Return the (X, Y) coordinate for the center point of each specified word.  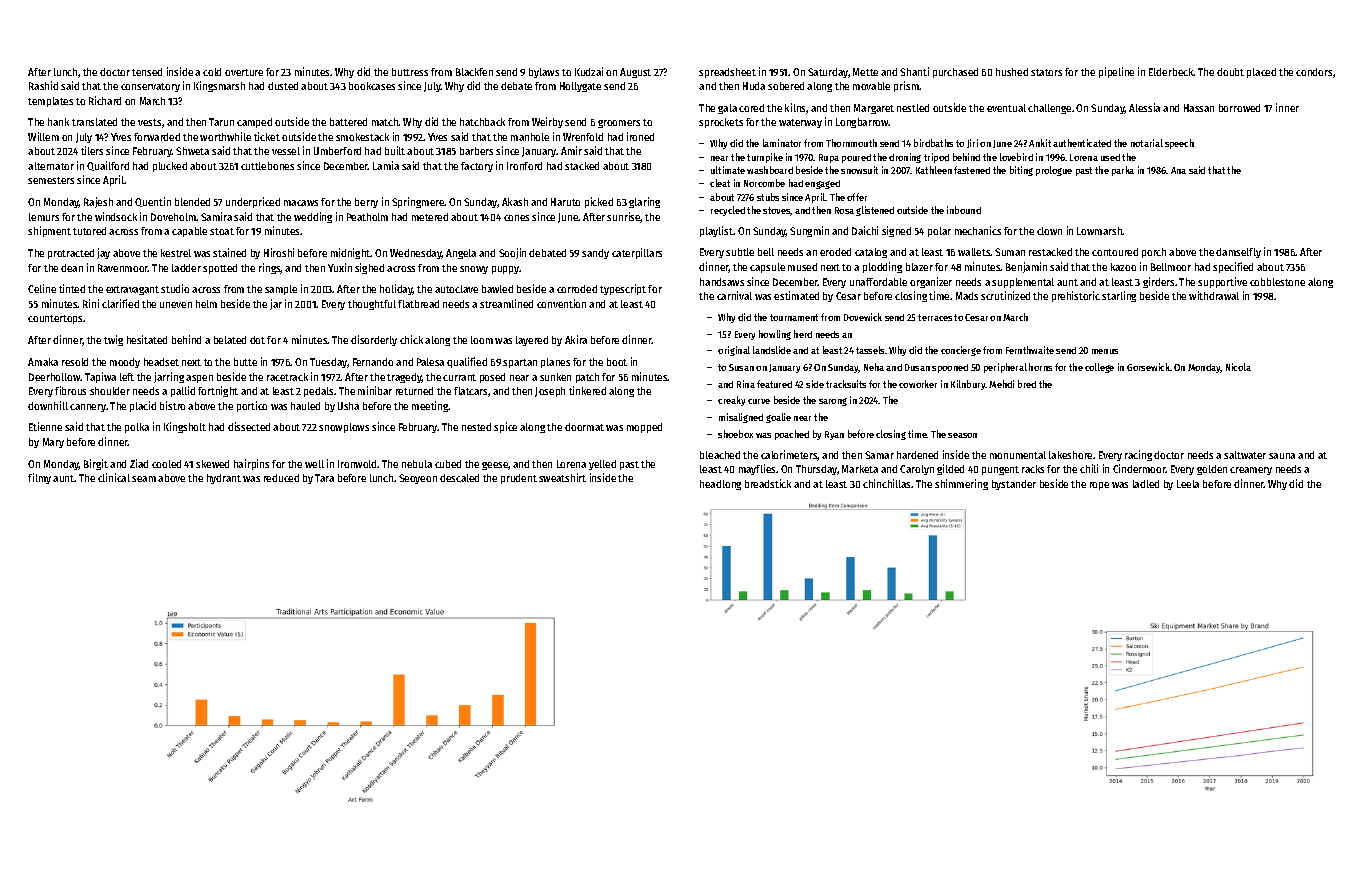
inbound (964, 210)
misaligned (741, 418)
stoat (222, 231)
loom (482, 340)
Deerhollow (55, 377)
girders (1158, 282)
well (314, 464)
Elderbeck (1171, 72)
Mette (865, 72)
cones (516, 218)
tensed (147, 72)
